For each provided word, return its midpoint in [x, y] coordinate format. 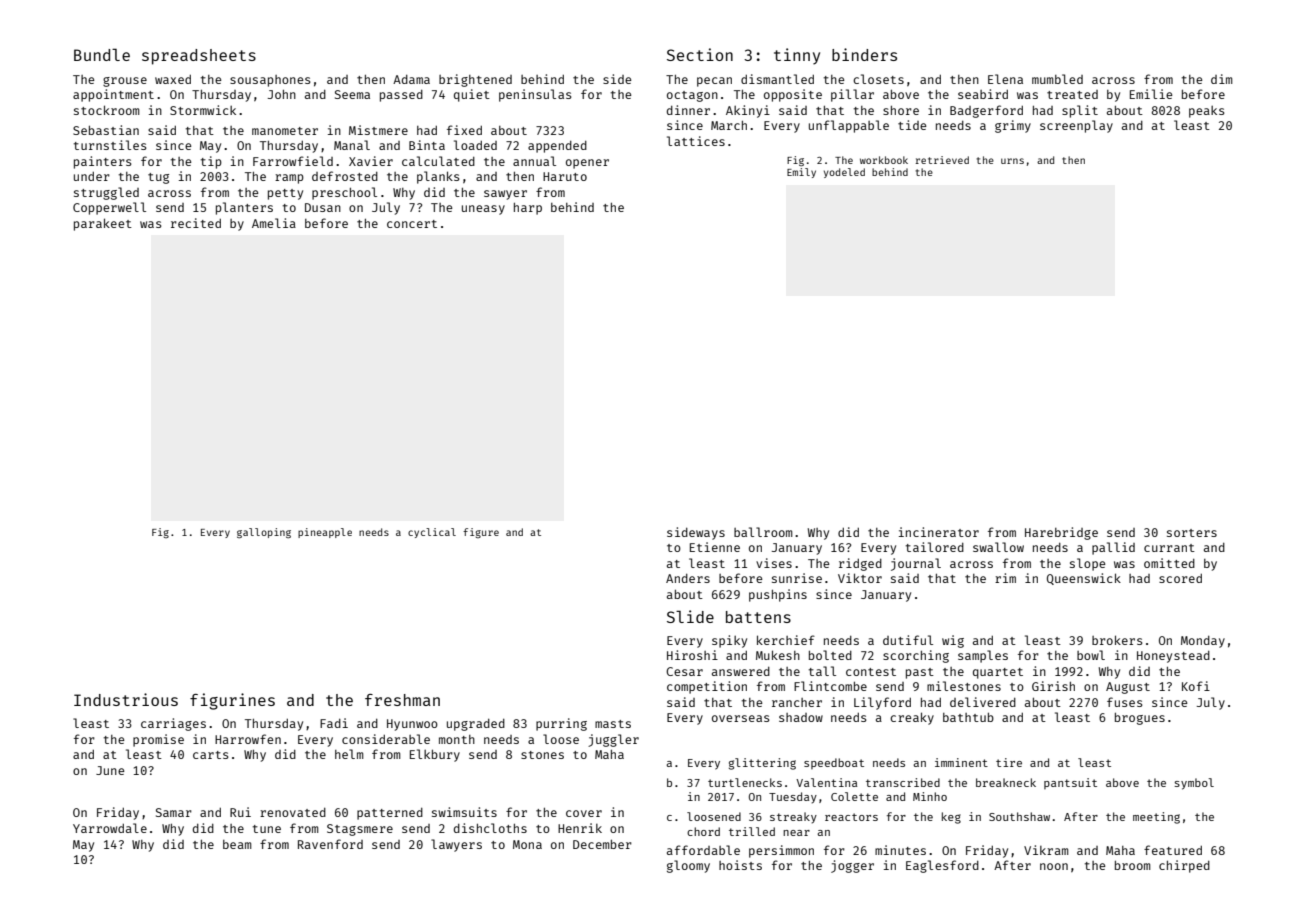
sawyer [505, 195]
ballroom [763, 532]
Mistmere [378, 130]
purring [561, 724]
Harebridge [1061, 533]
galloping [264, 533]
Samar [174, 812]
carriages [173, 724]
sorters [1192, 533]
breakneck [1006, 782]
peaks [1207, 111]
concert [412, 224]
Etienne [715, 547]
